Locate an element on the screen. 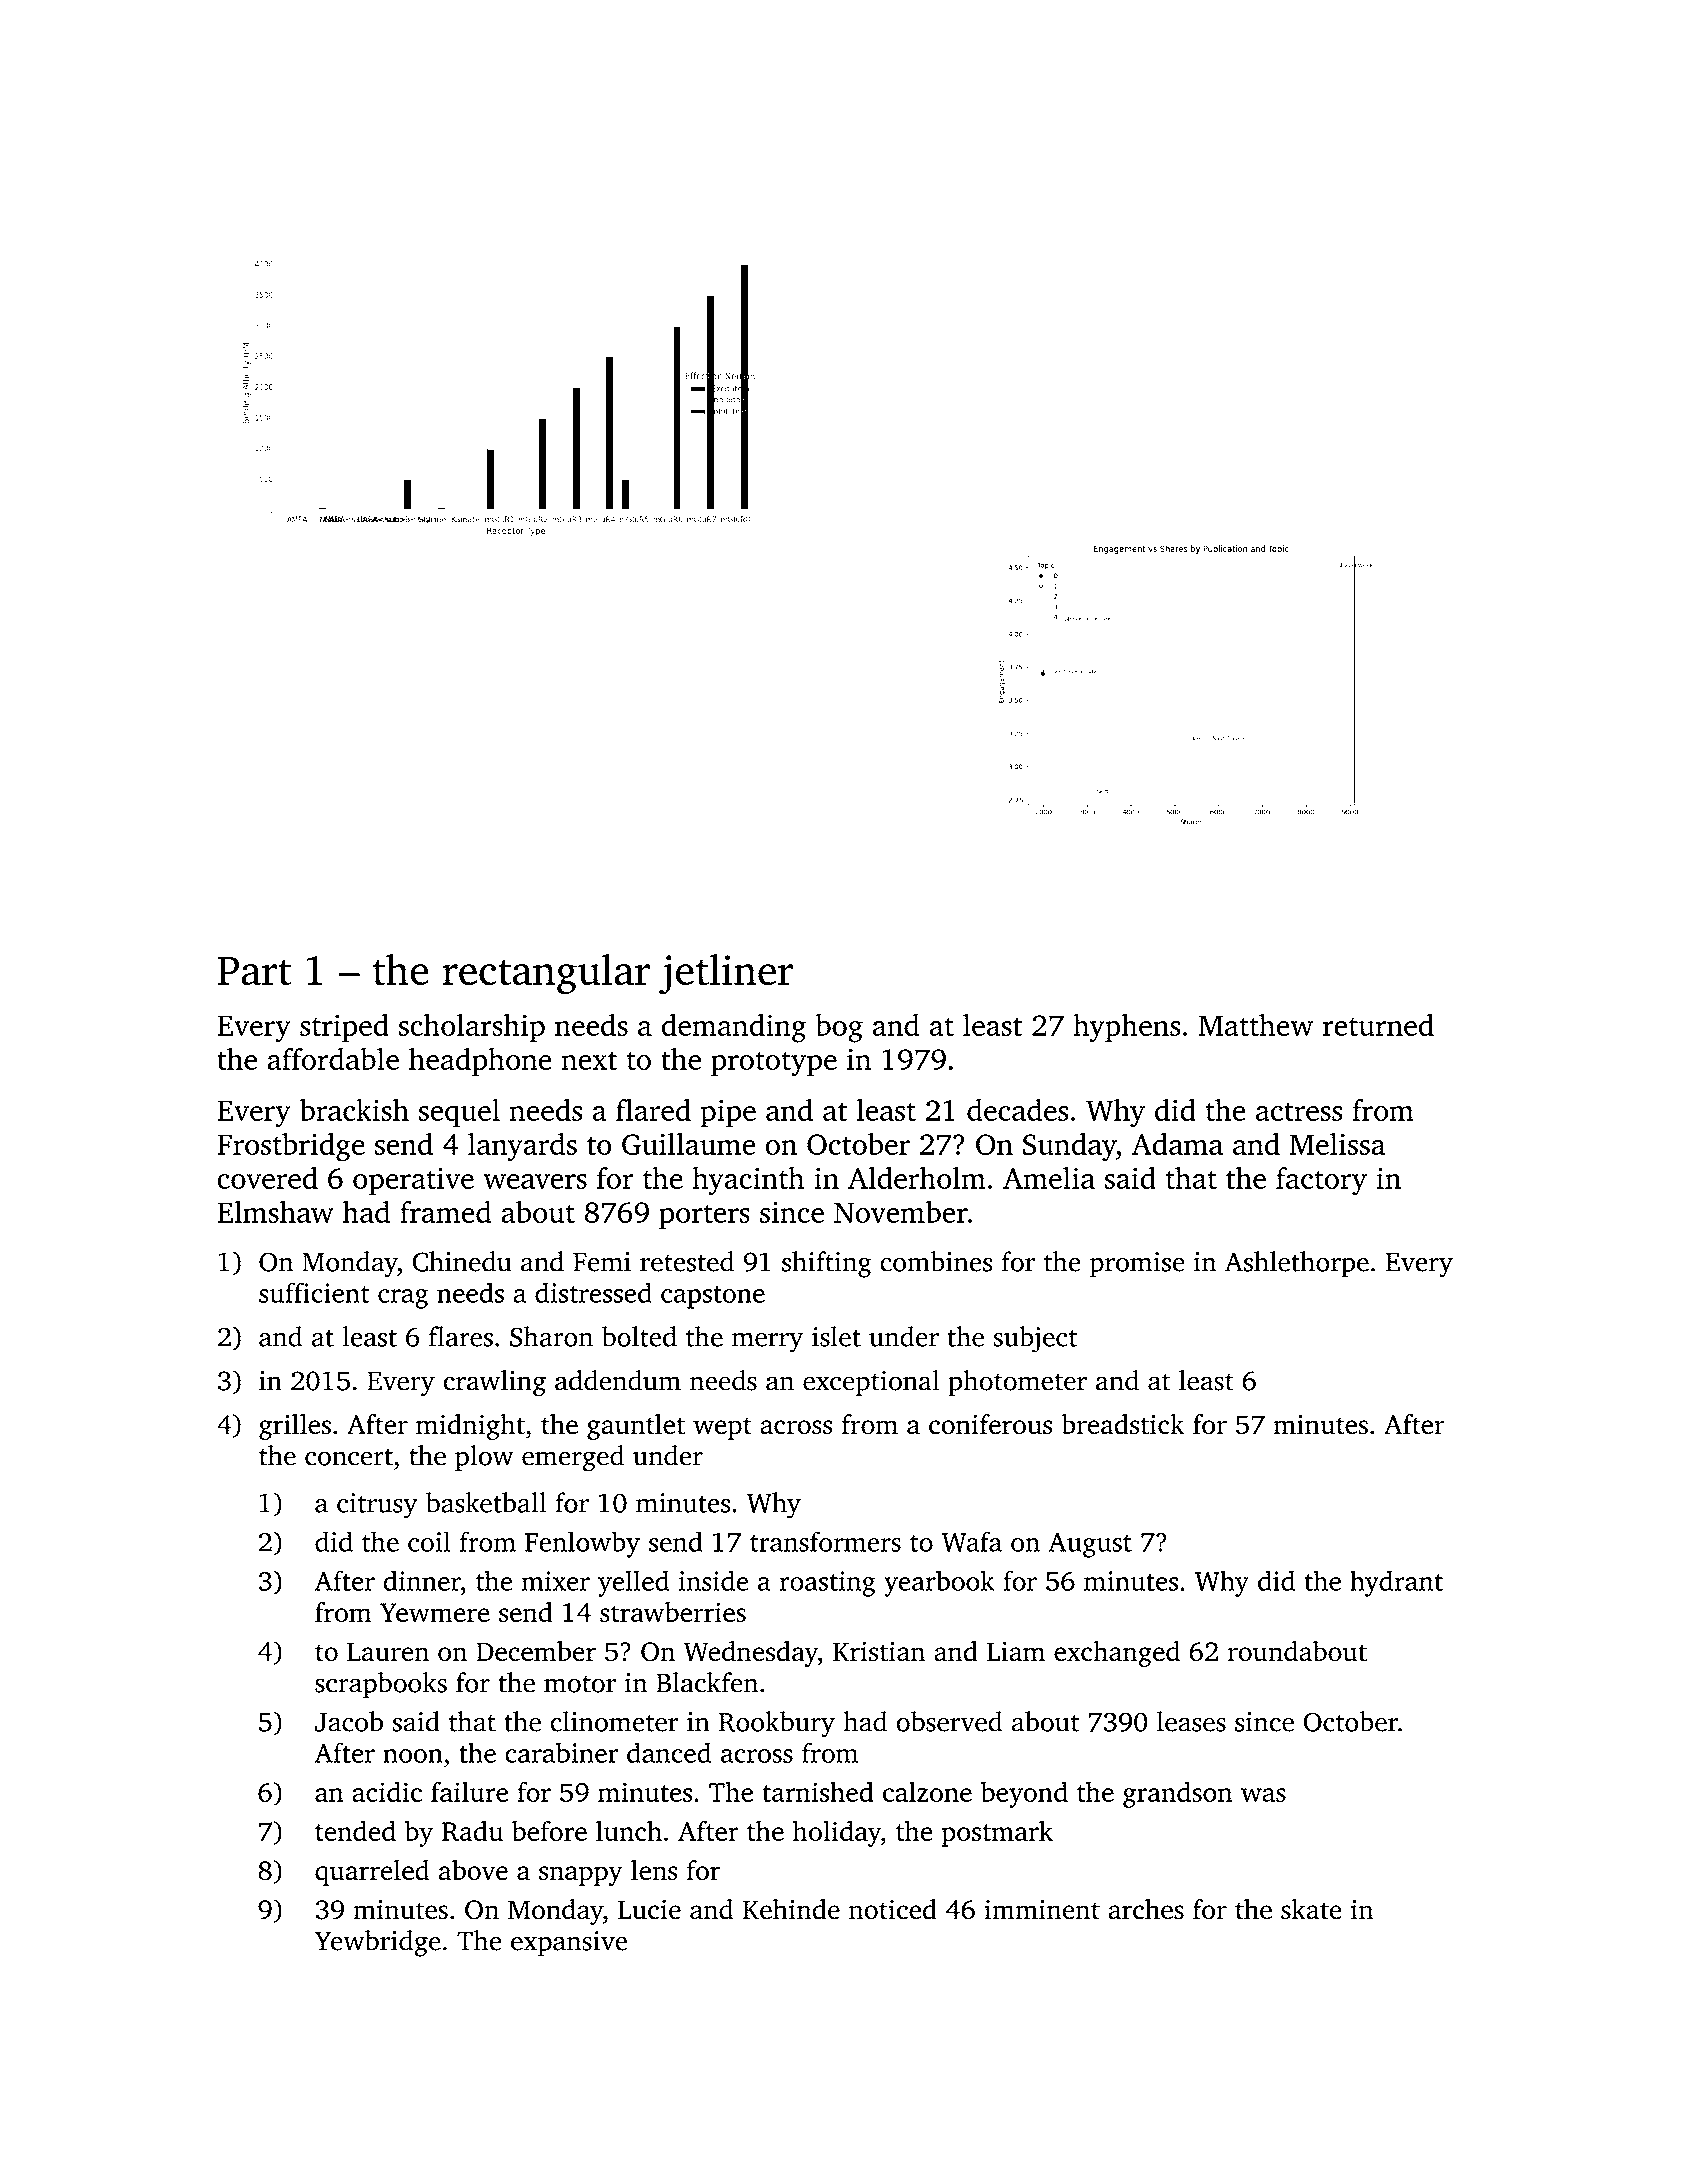  skate is located at coordinates (1311, 1909).
